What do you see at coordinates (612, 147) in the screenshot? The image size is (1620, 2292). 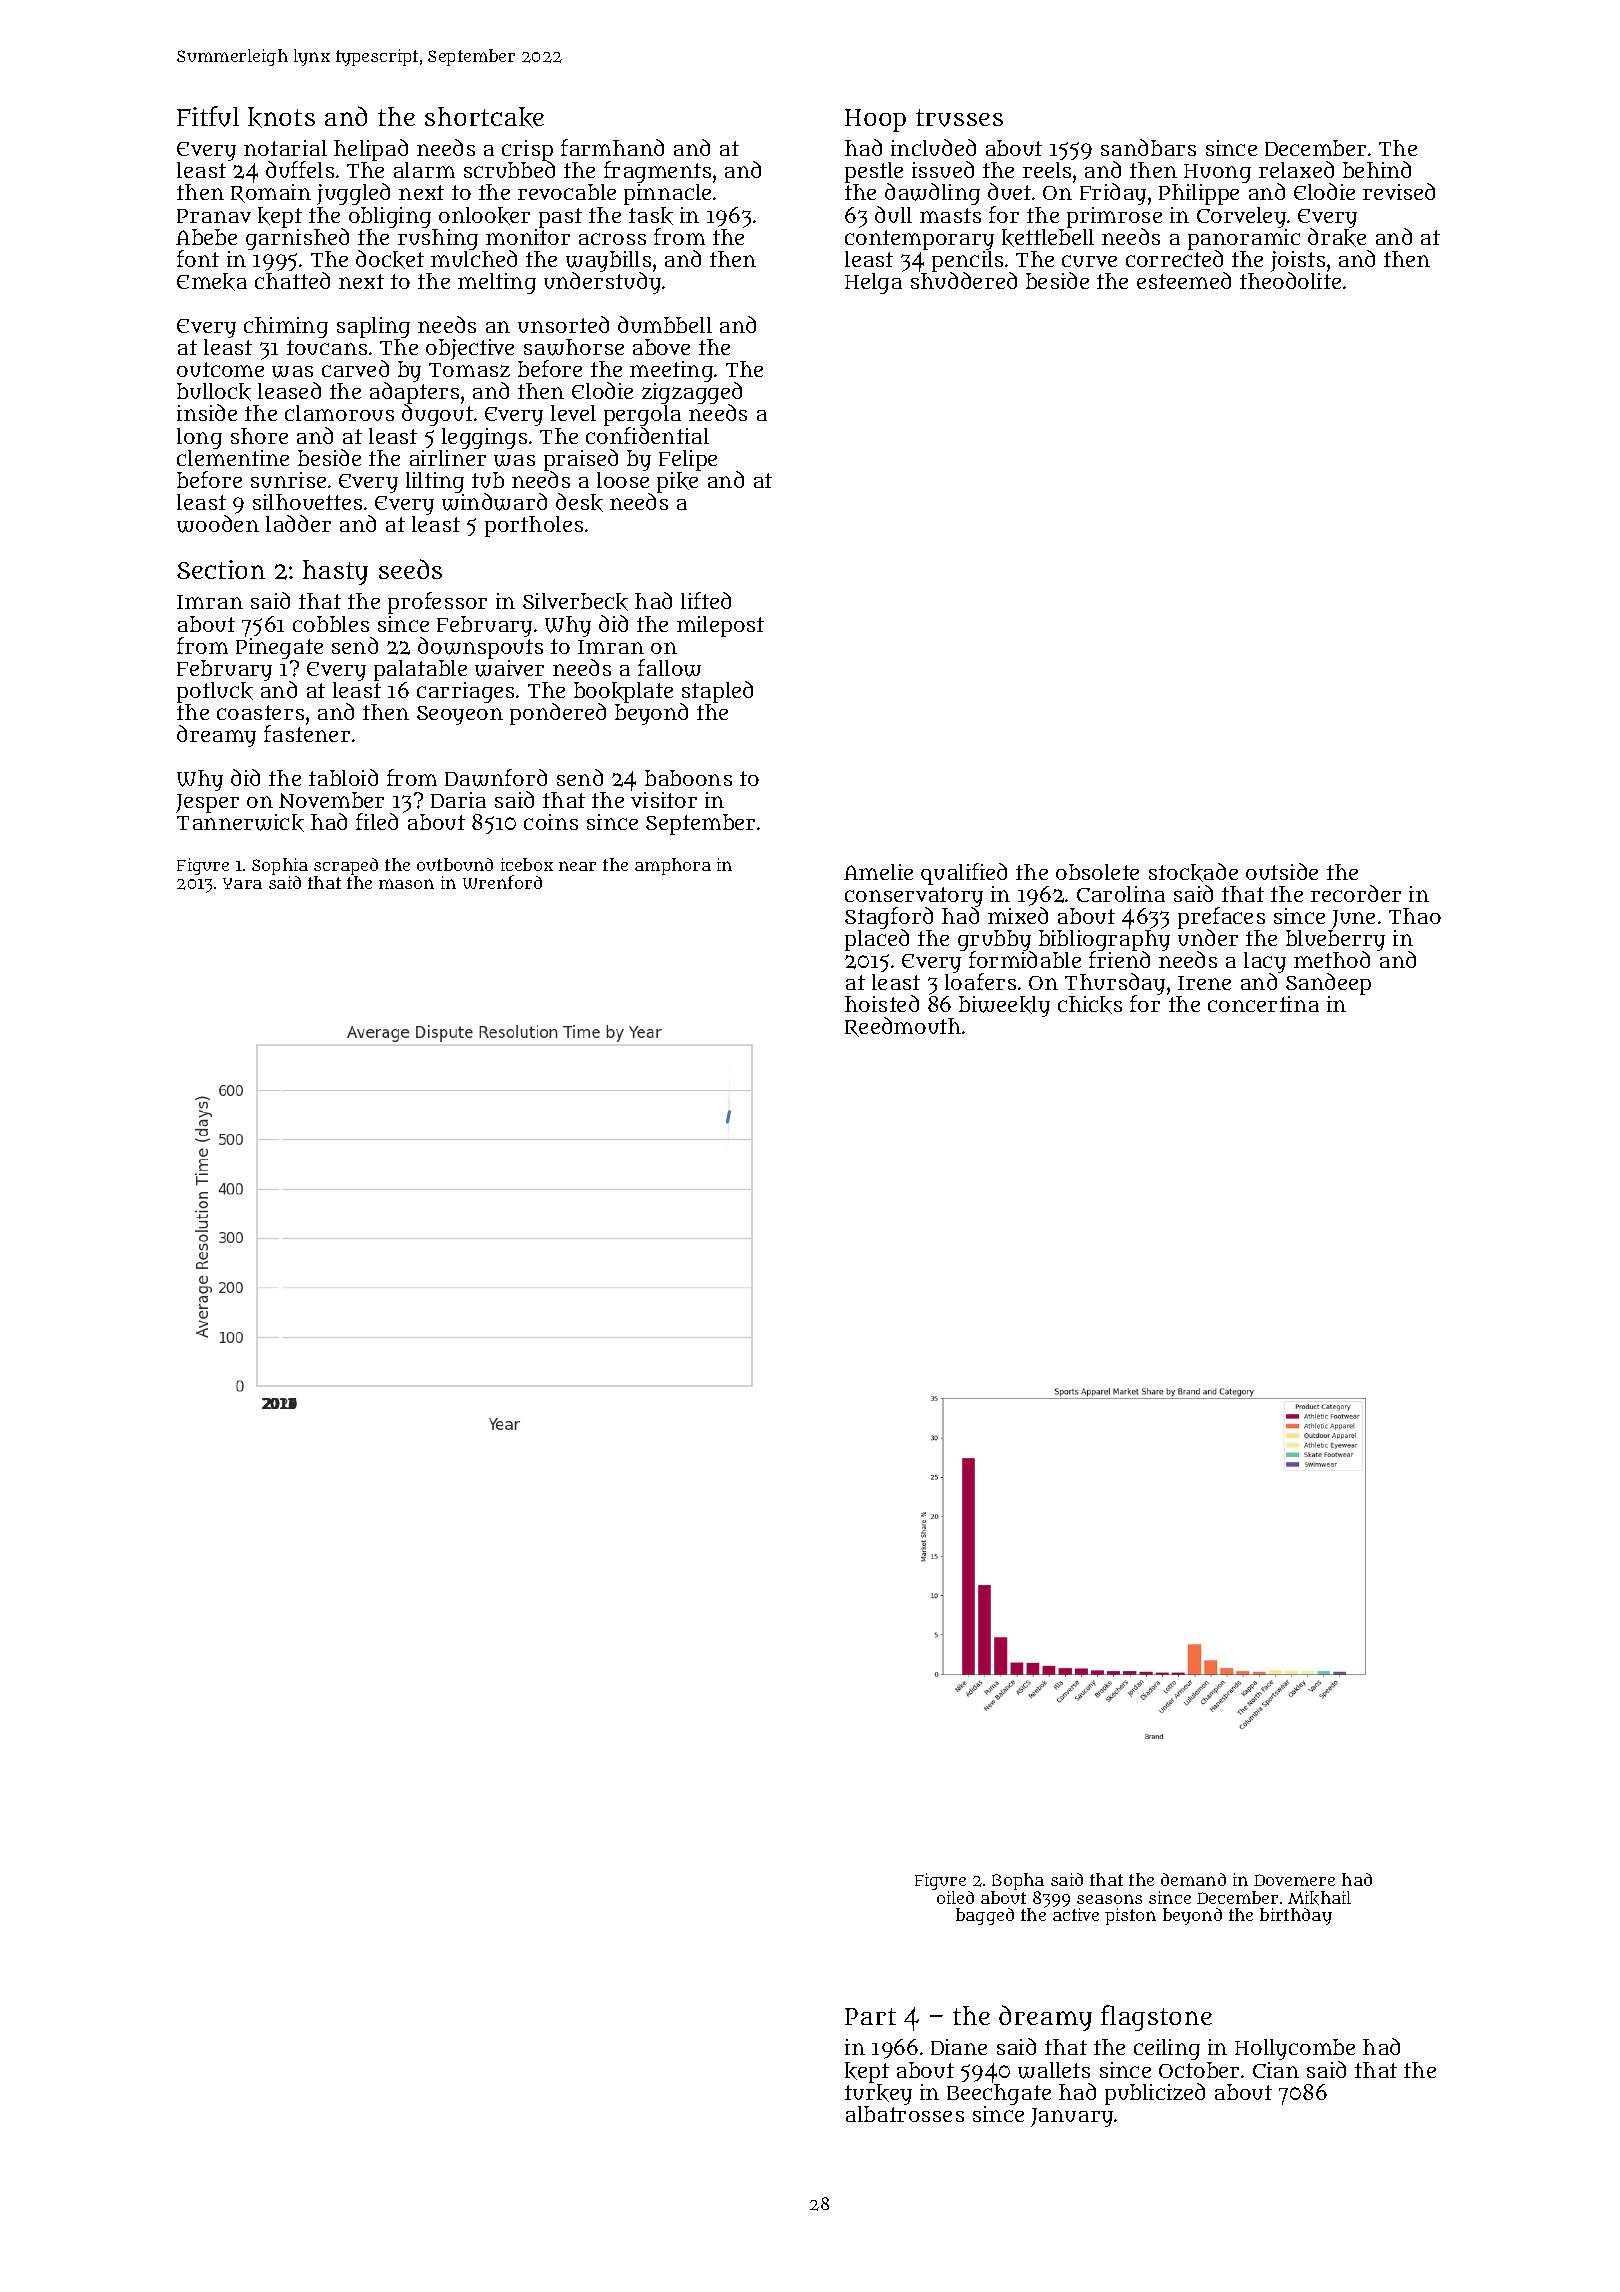 I see `farmhand` at bounding box center [612, 147].
